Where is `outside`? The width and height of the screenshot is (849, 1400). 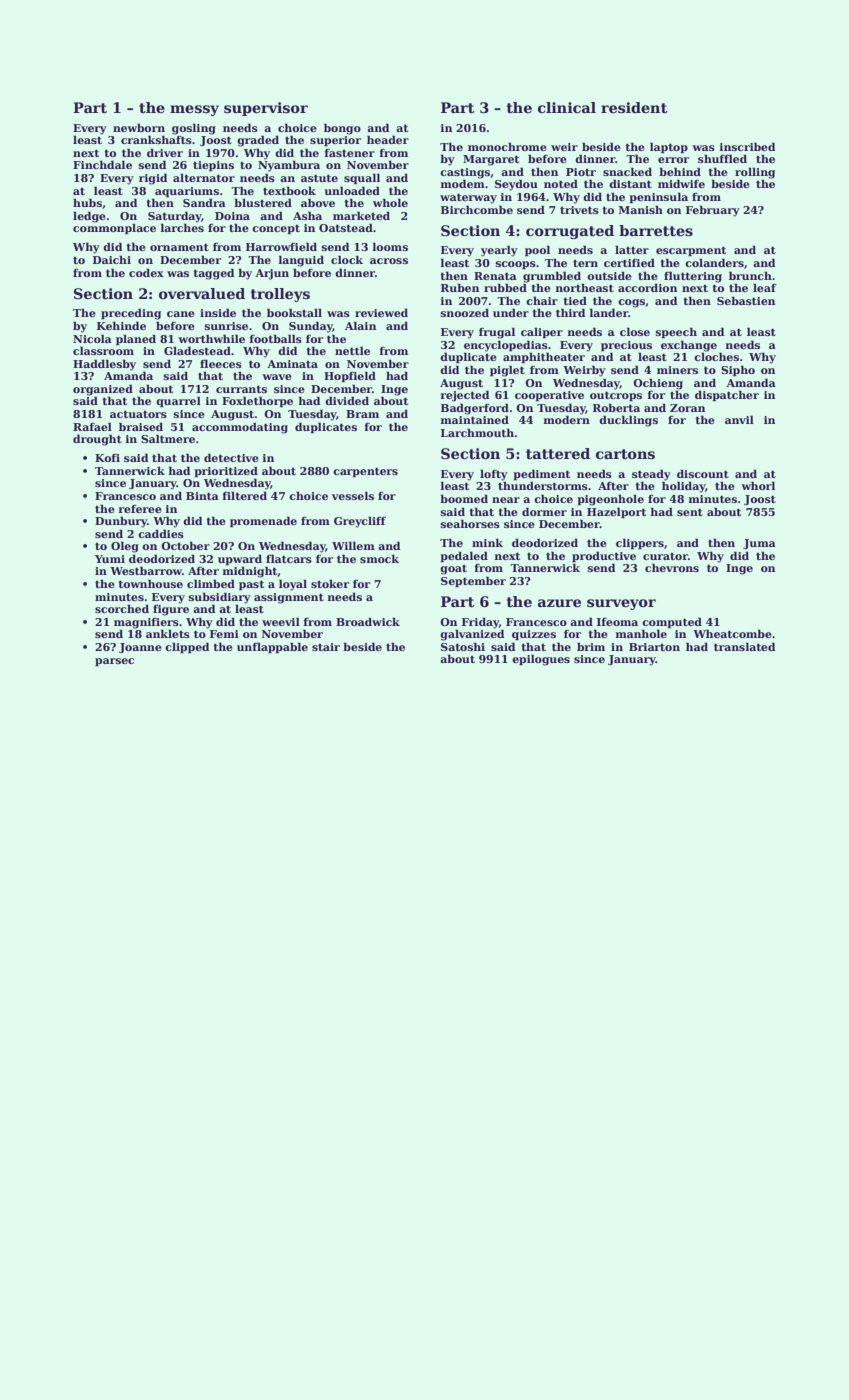 outside is located at coordinates (609, 275).
